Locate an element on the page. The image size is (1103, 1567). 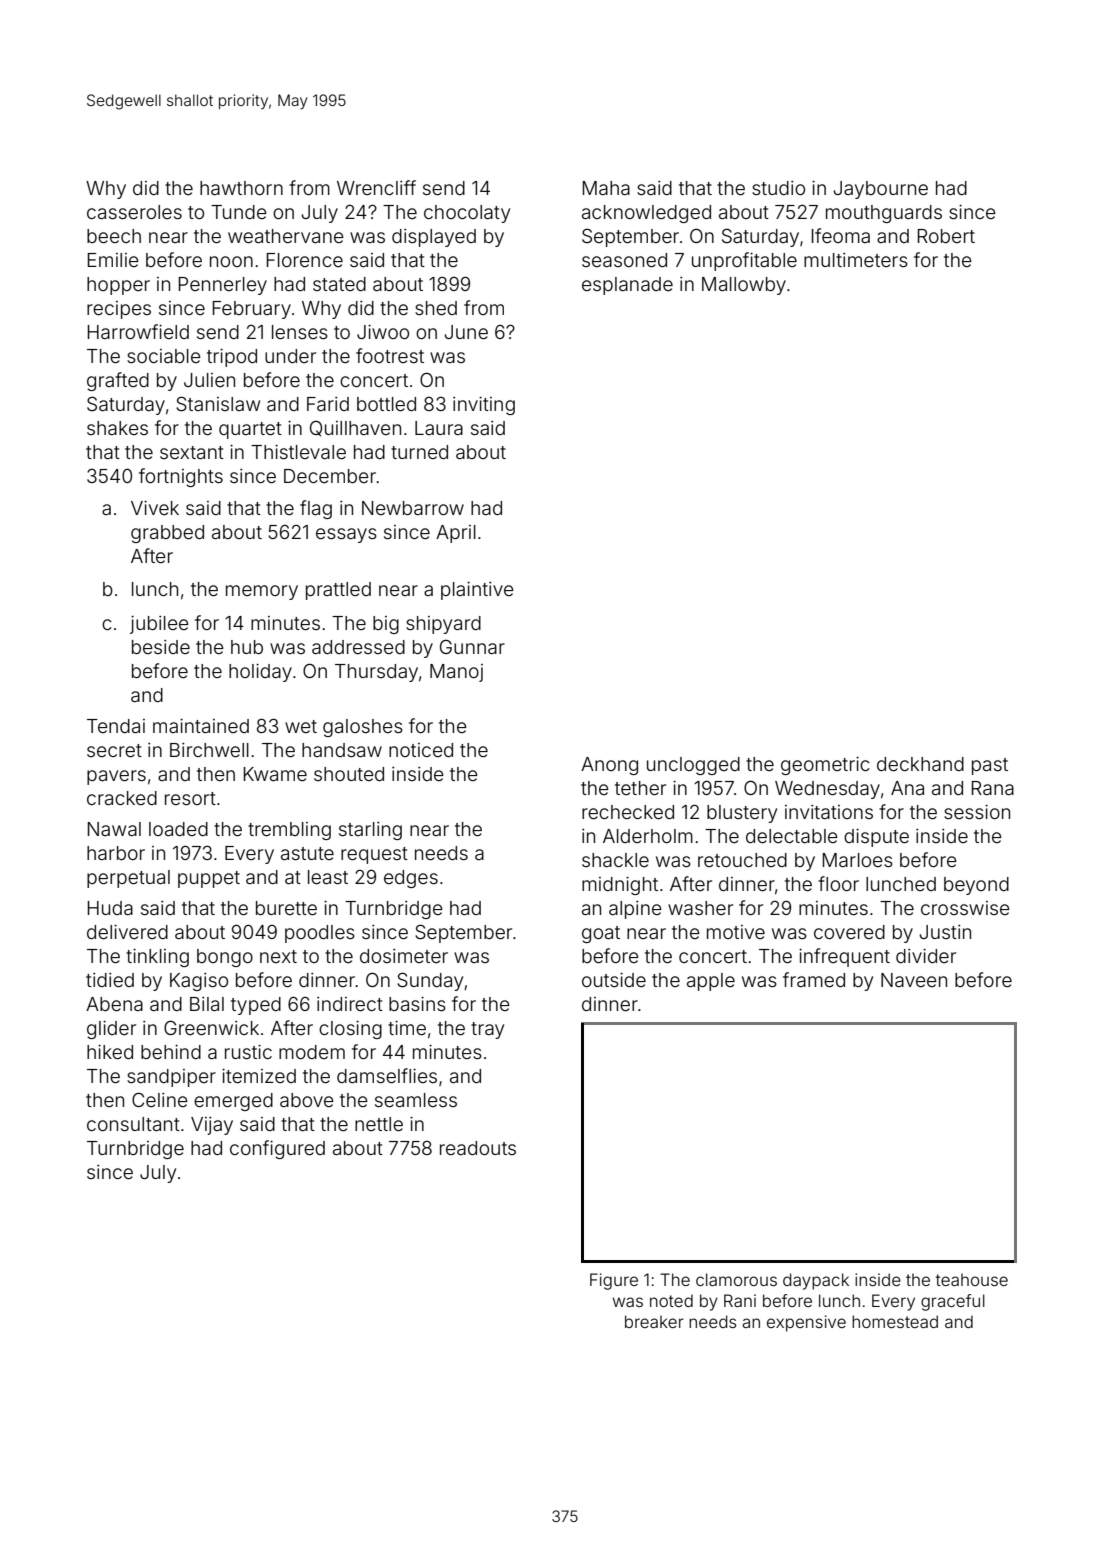
Farid is located at coordinates (328, 404).
